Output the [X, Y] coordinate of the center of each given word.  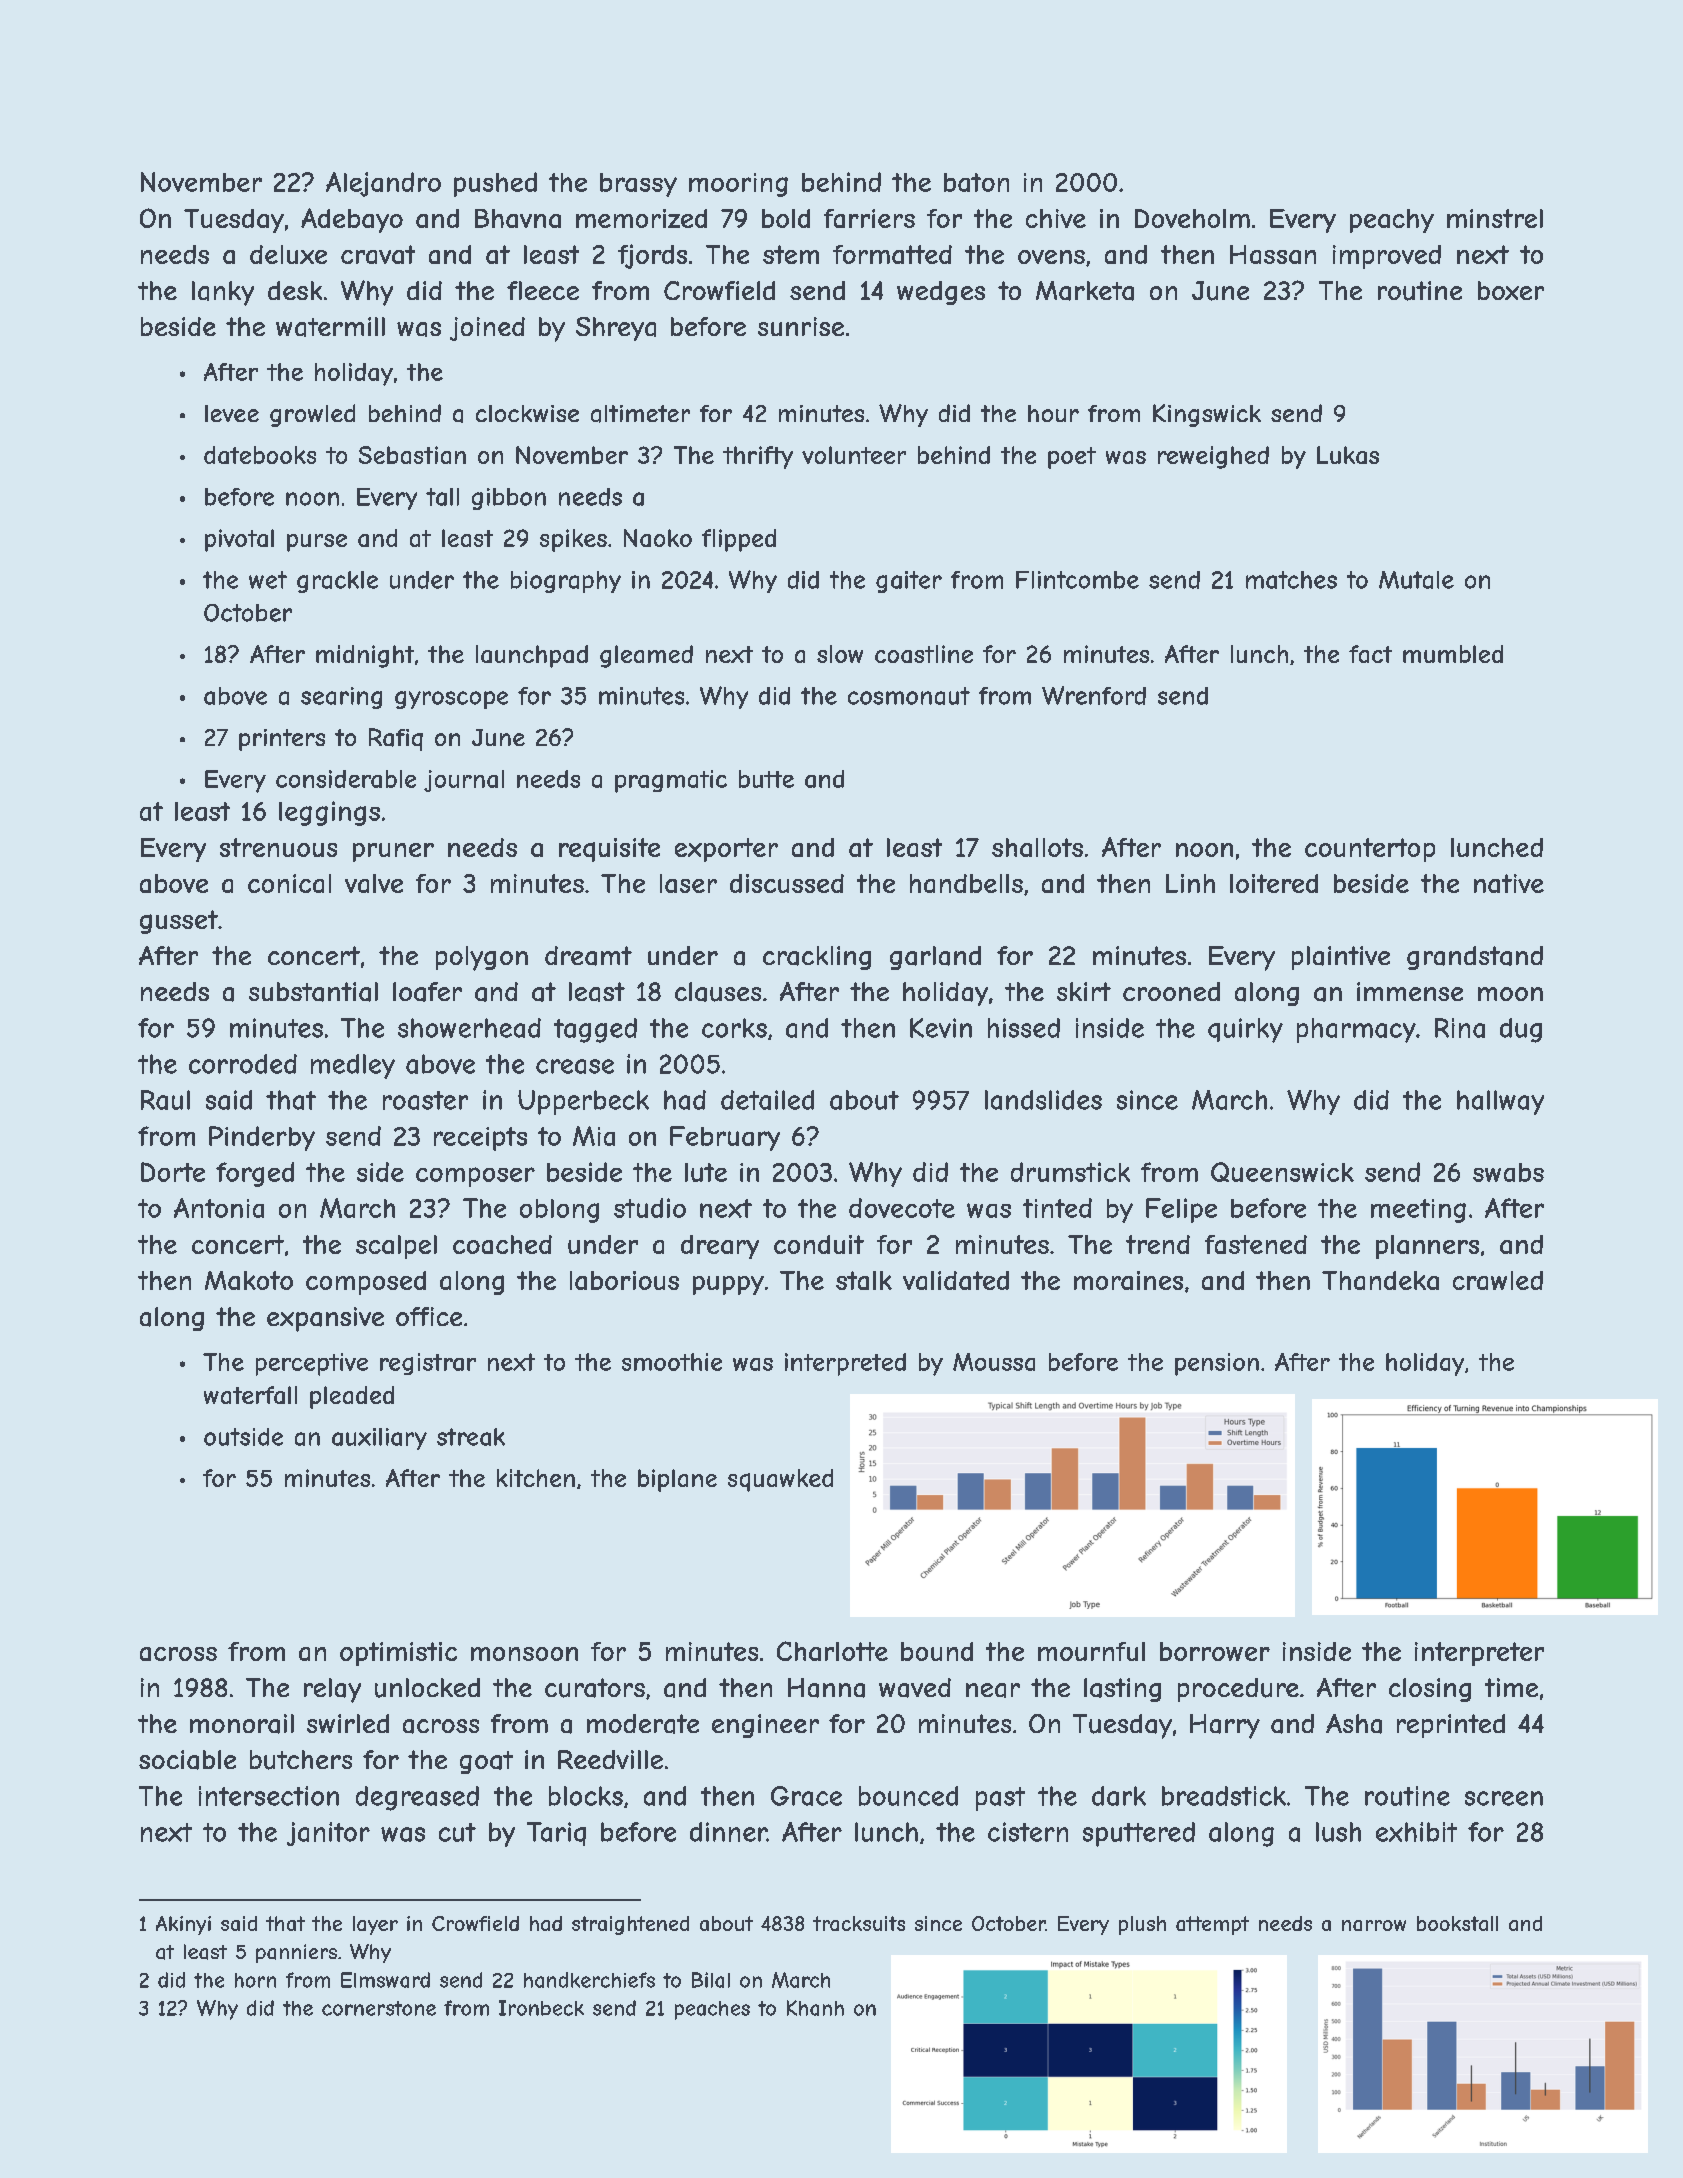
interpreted [845, 1364]
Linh [1190, 883]
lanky [223, 293]
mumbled [1453, 654]
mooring [738, 185]
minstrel [1495, 218]
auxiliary [379, 1439]
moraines [1128, 1280]
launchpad [532, 656]
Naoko [658, 538]
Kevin [941, 1028]
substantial [313, 992]
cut [457, 1832]
